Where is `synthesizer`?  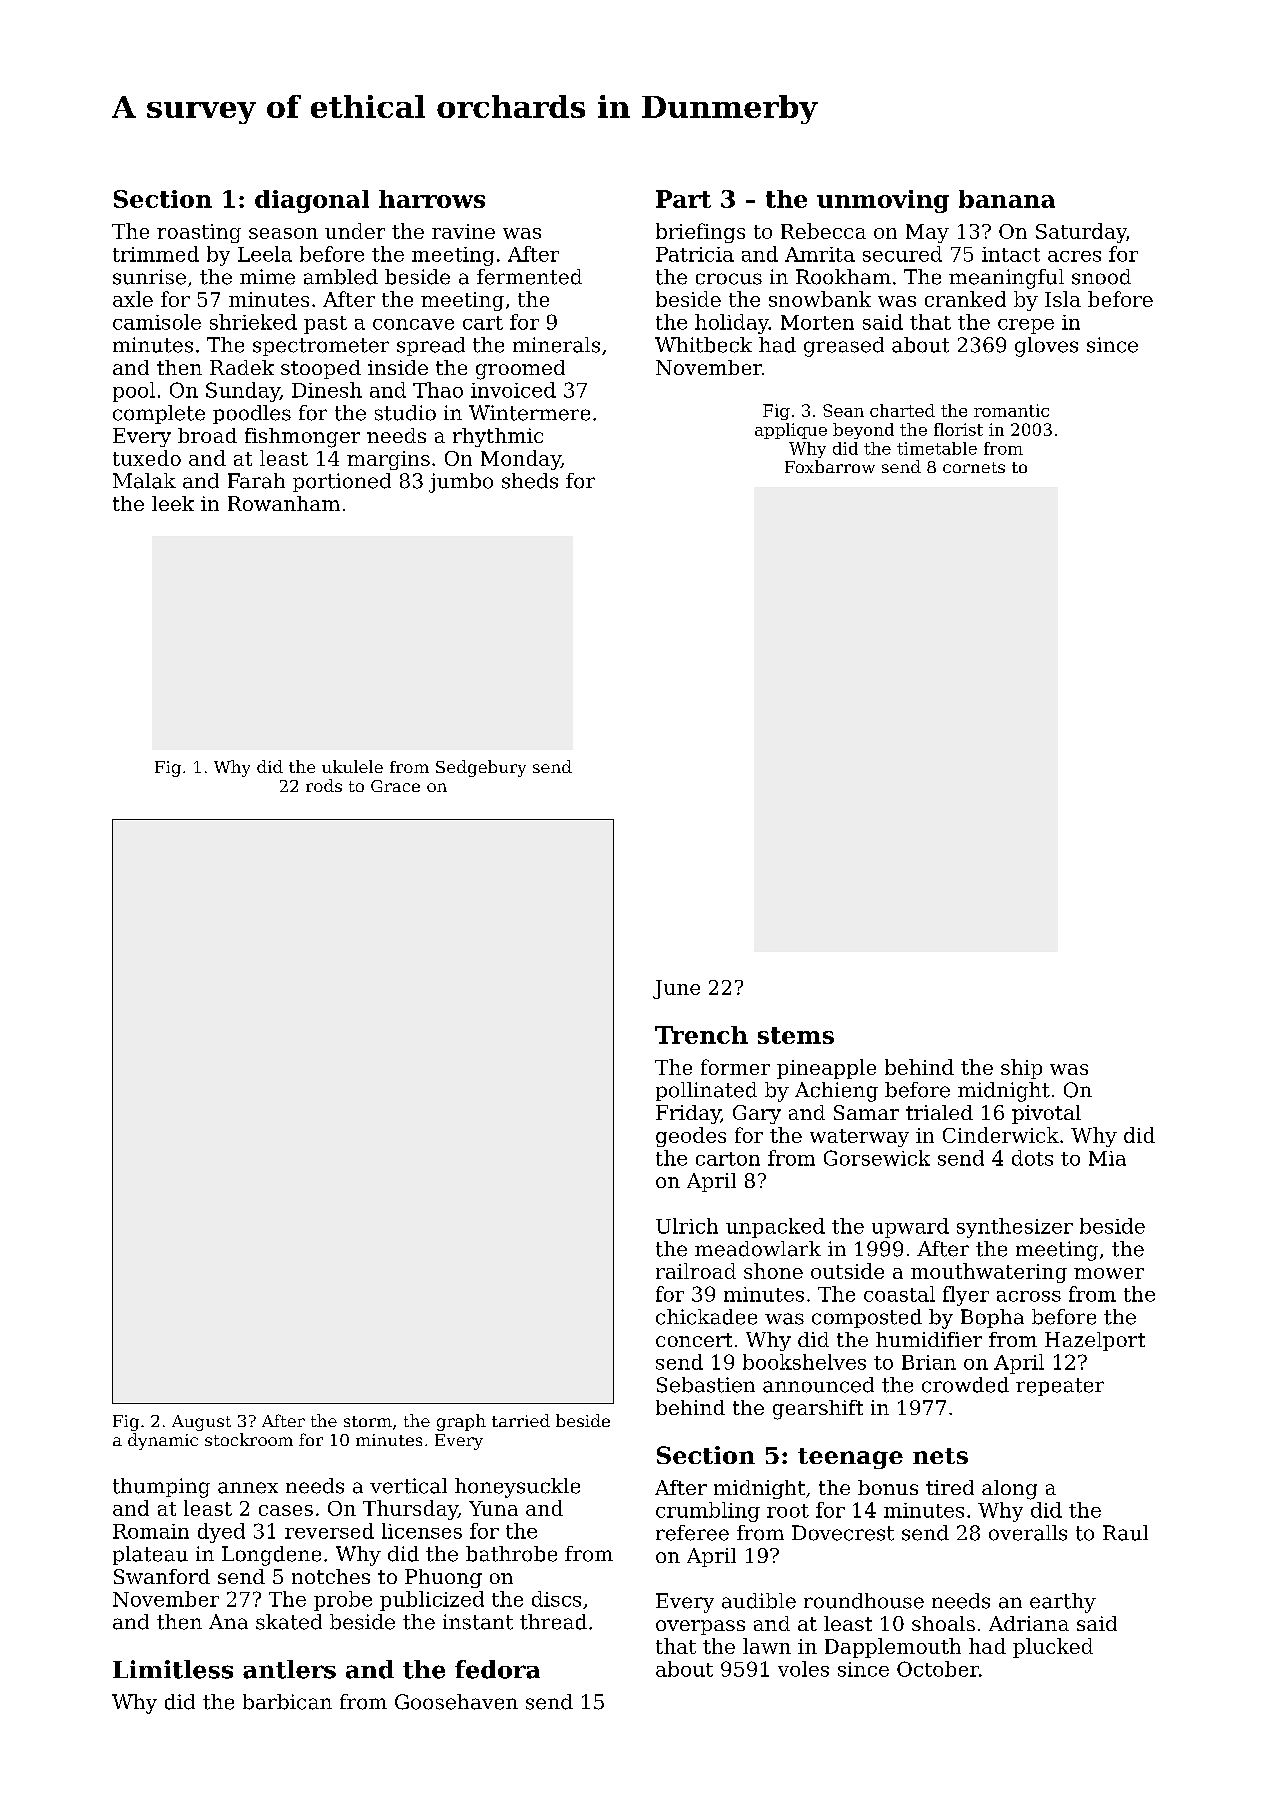 synthesizer is located at coordinates (1015, 1228).
